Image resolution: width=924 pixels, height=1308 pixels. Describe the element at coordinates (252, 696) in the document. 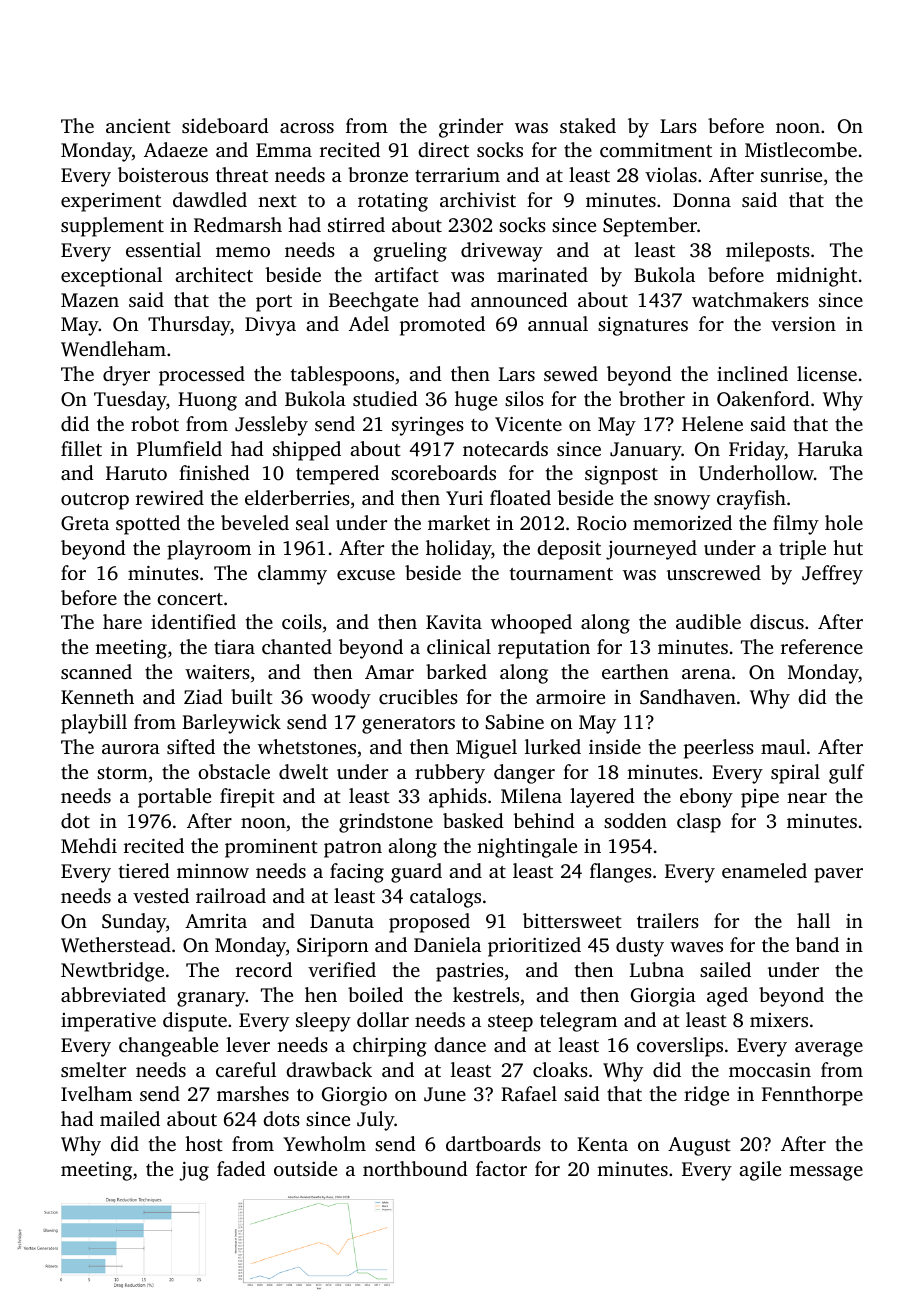

I see `built` at that location.
